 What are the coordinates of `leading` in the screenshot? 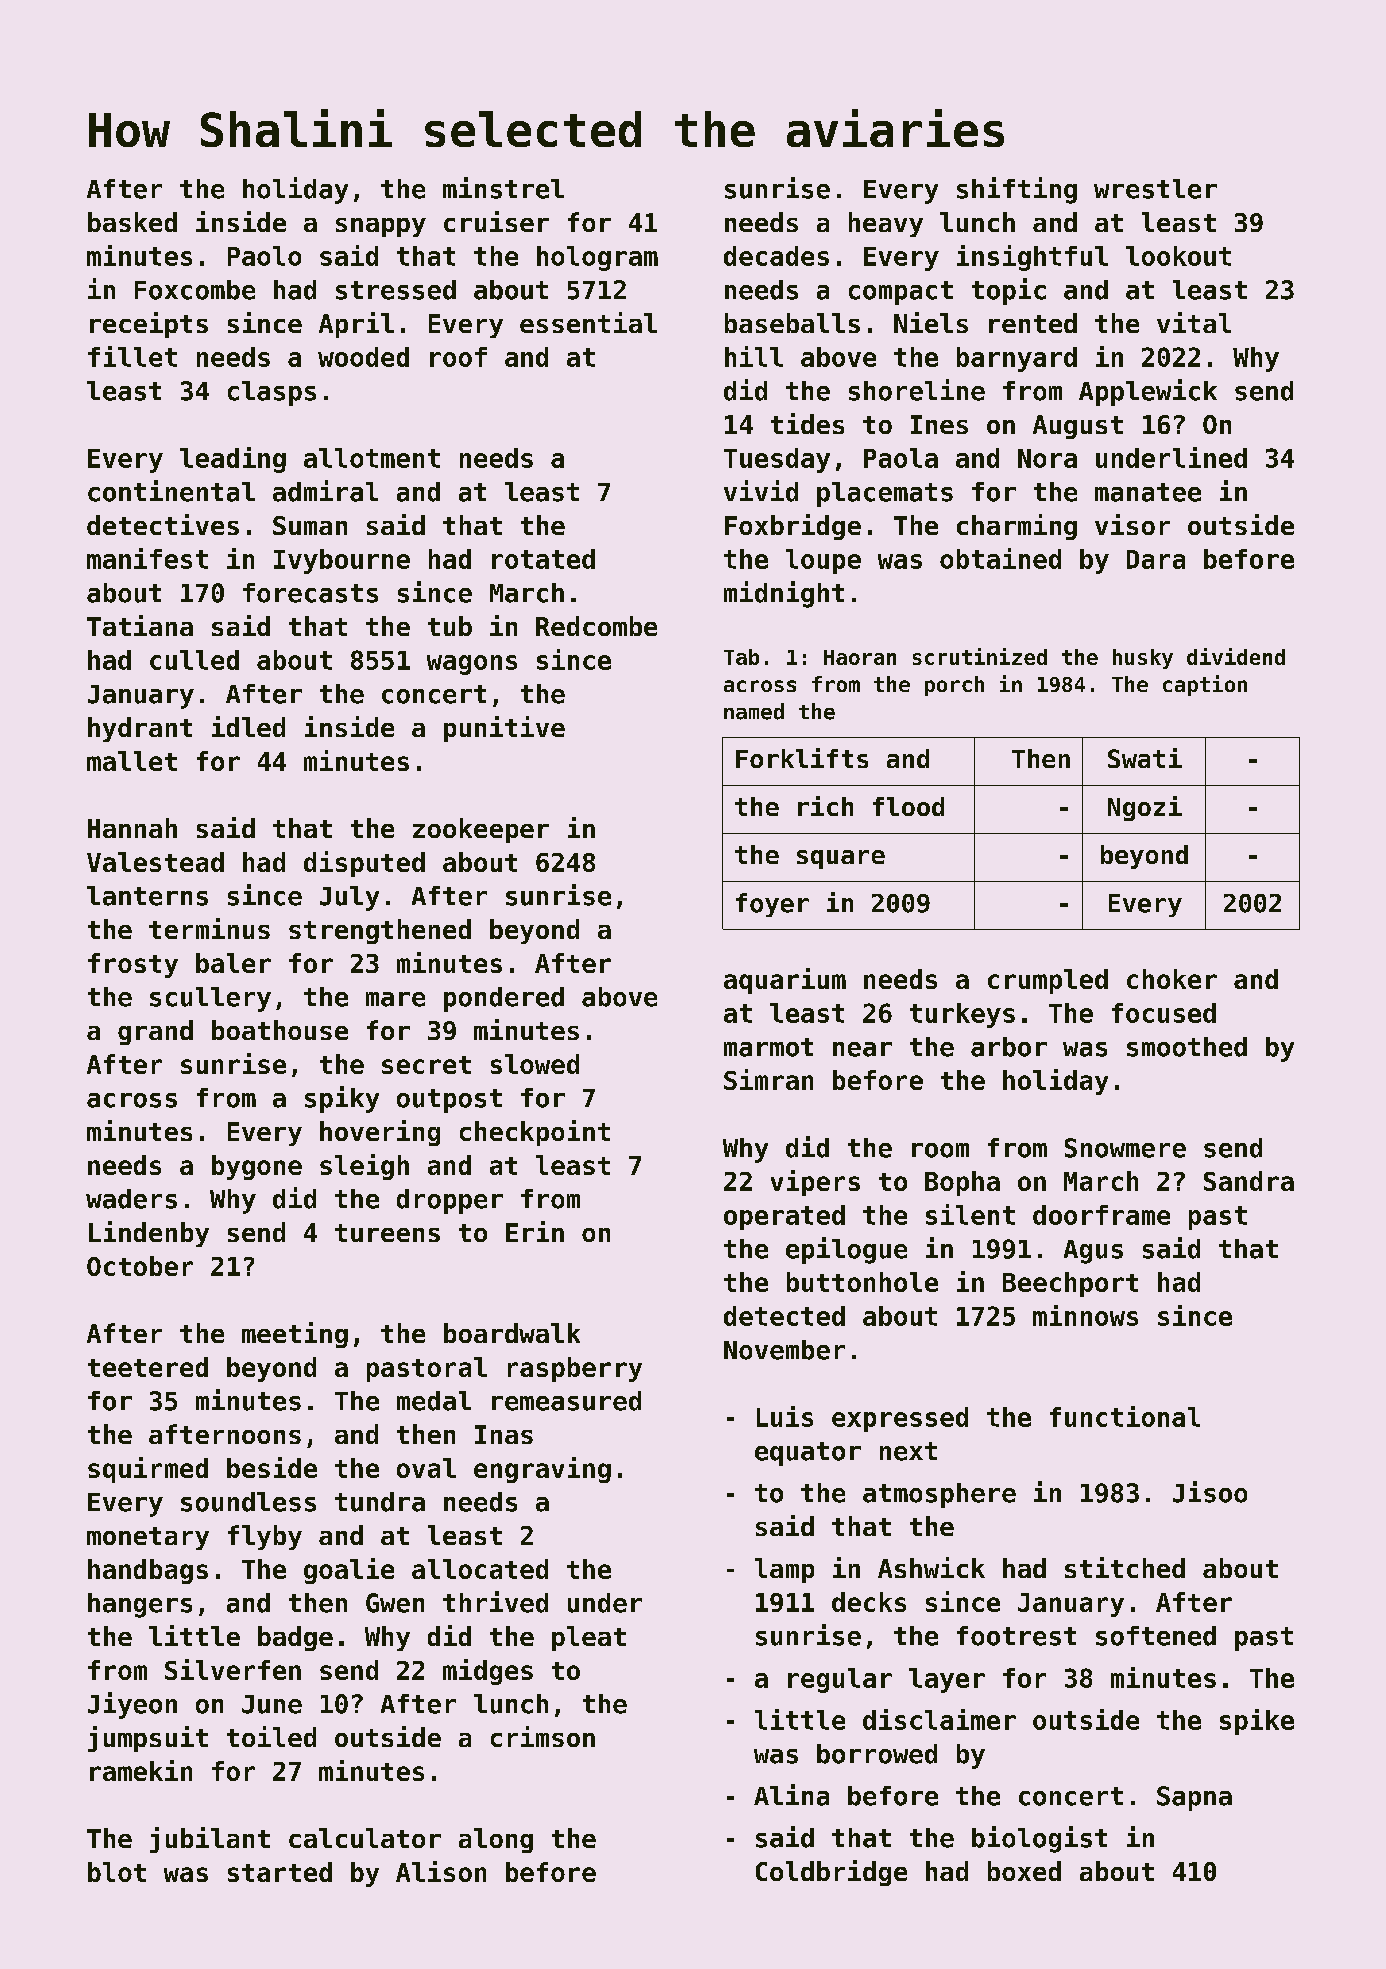 It's located at (233, 460).
